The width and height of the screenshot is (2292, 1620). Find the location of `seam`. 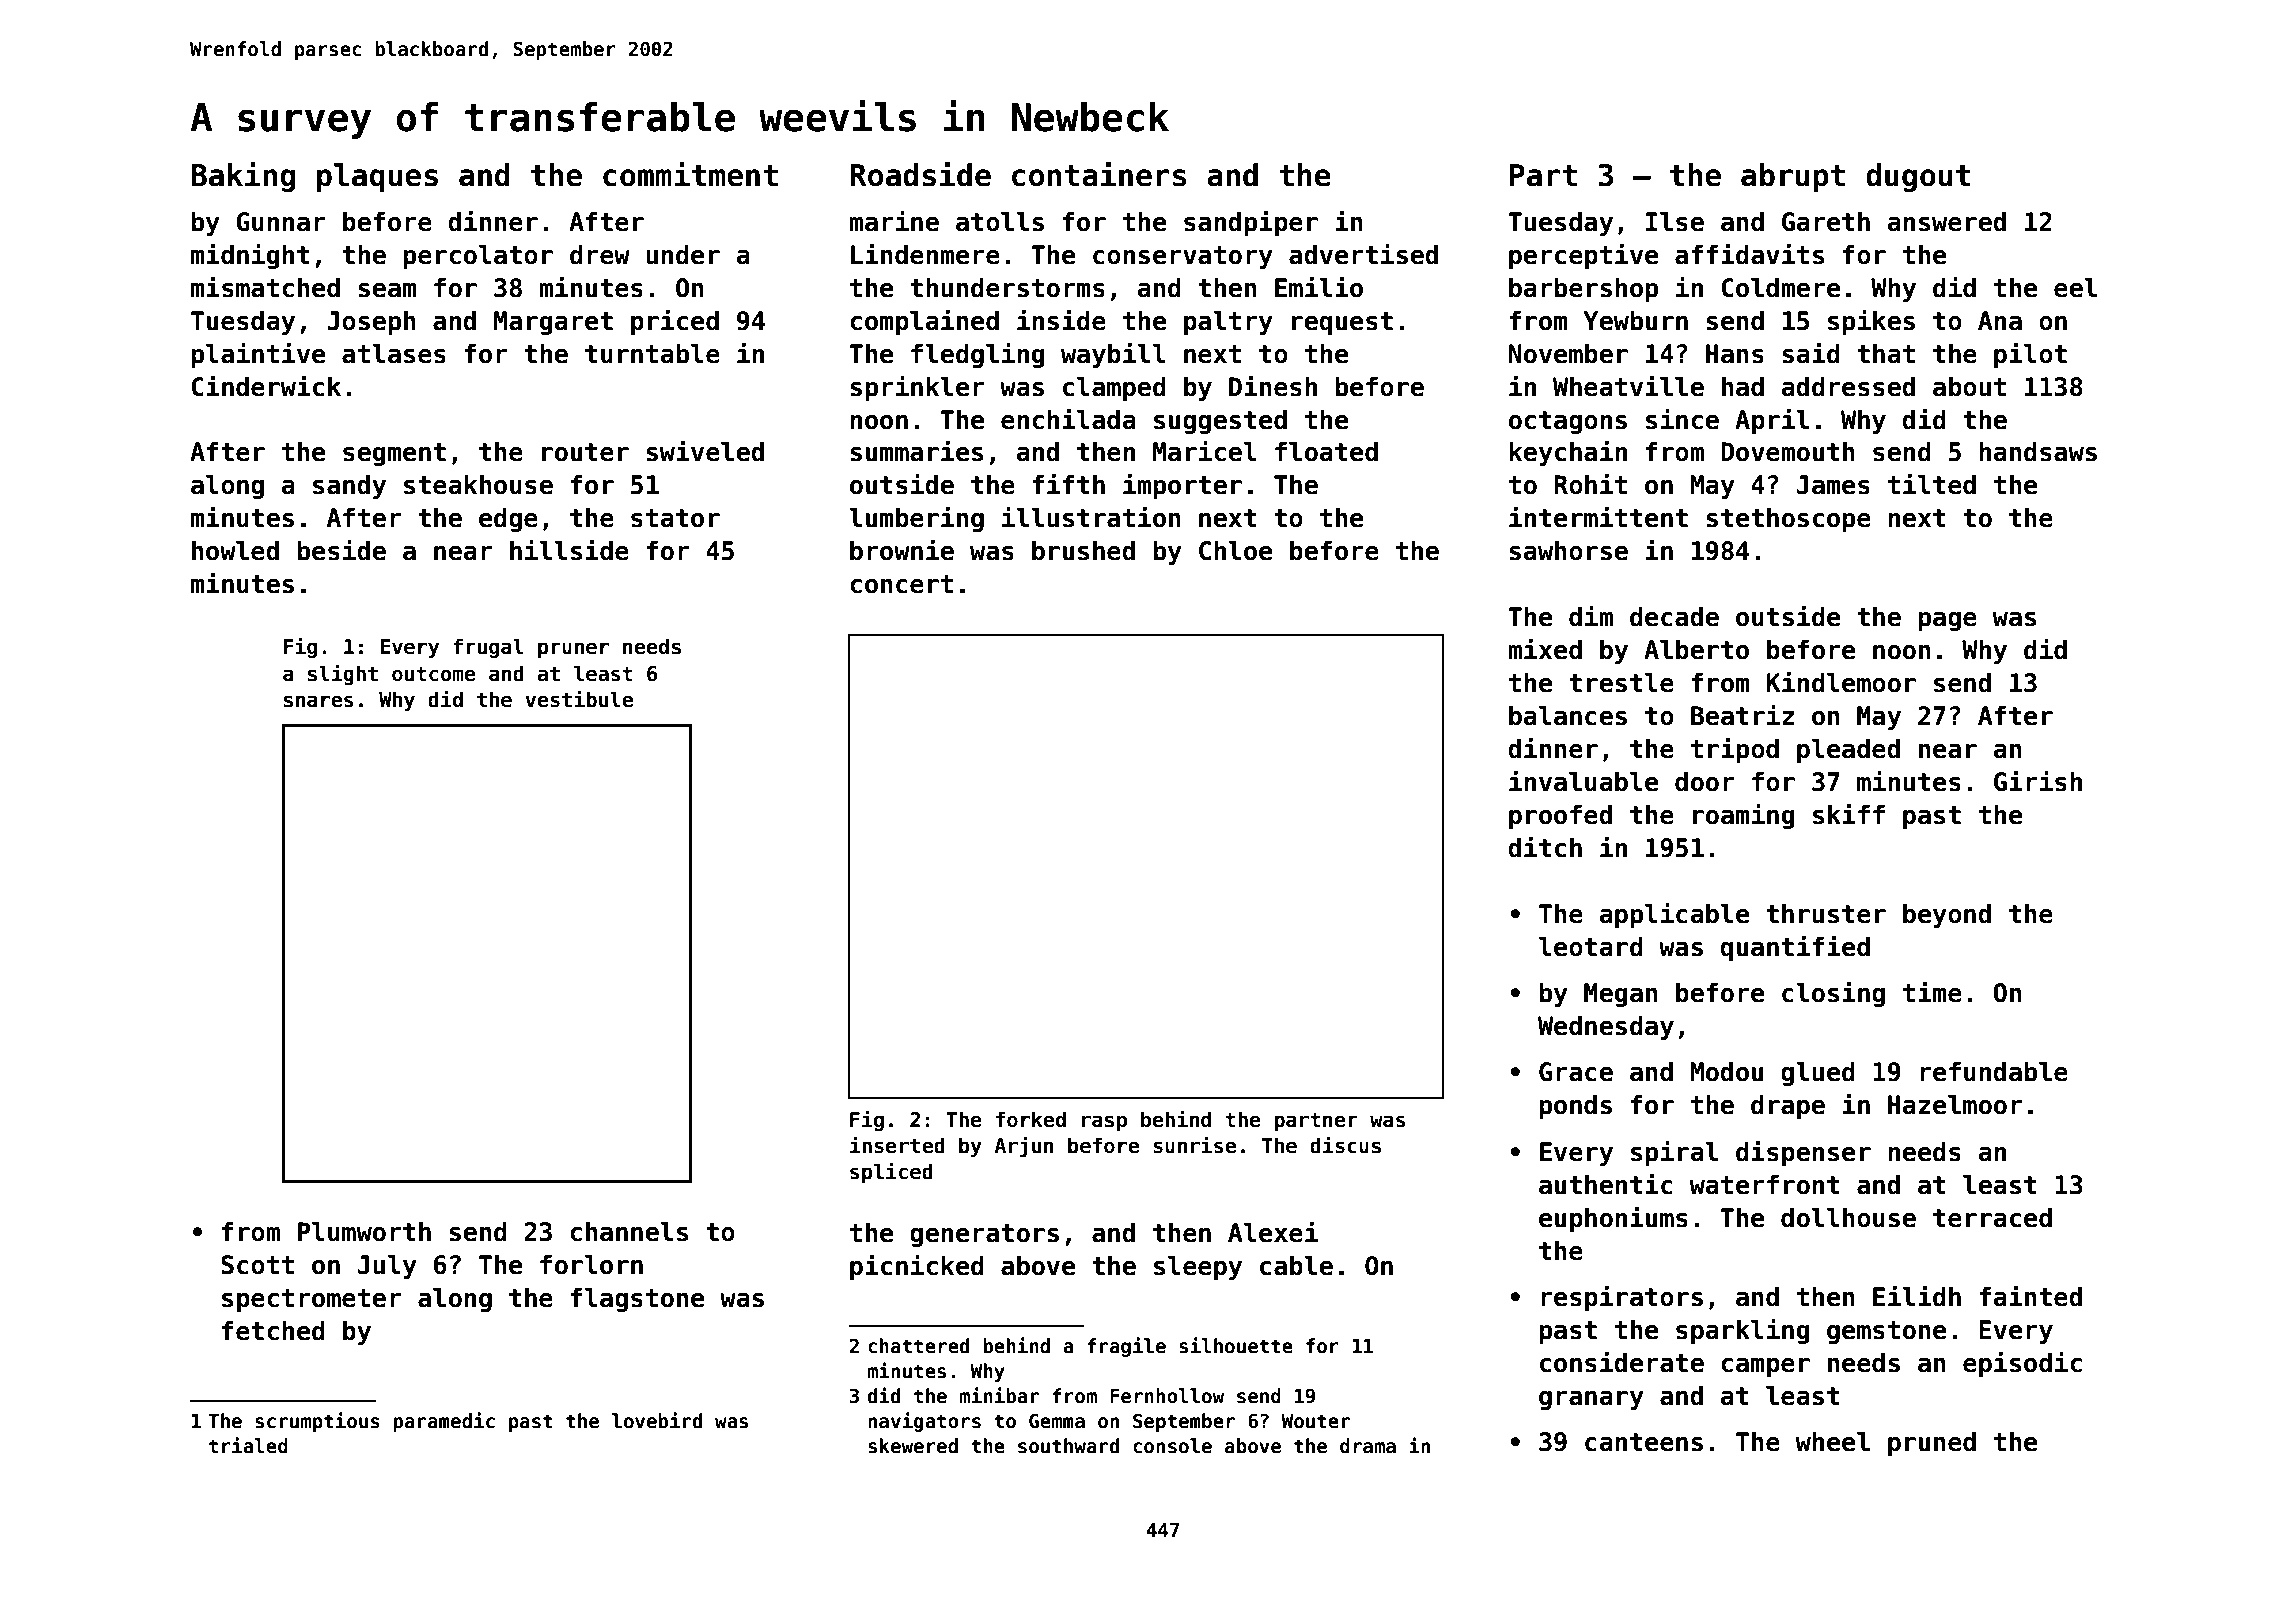

seam is located at coordinates (387, 290).
